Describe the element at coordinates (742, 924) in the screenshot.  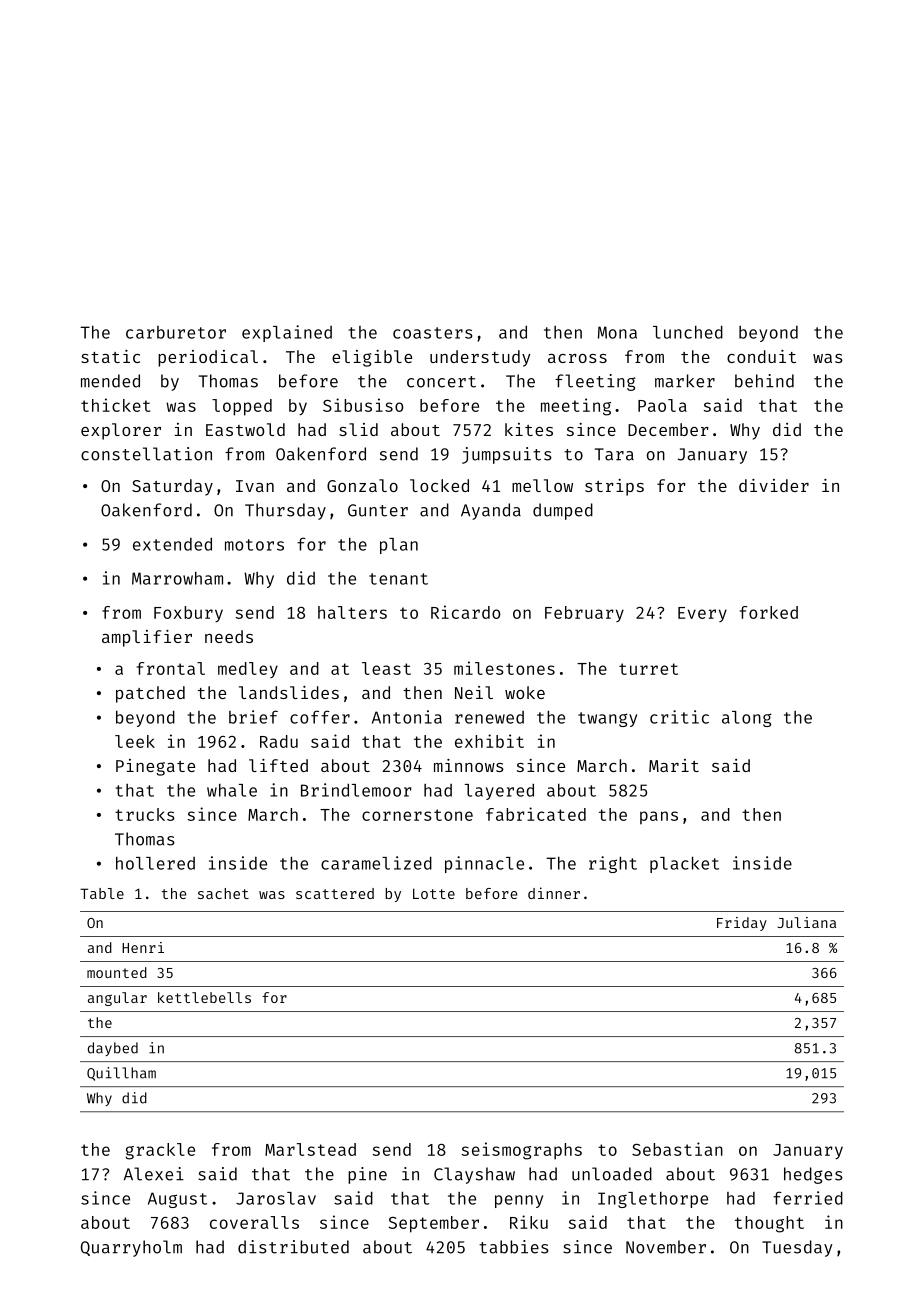
I see `Friday` at that location.
